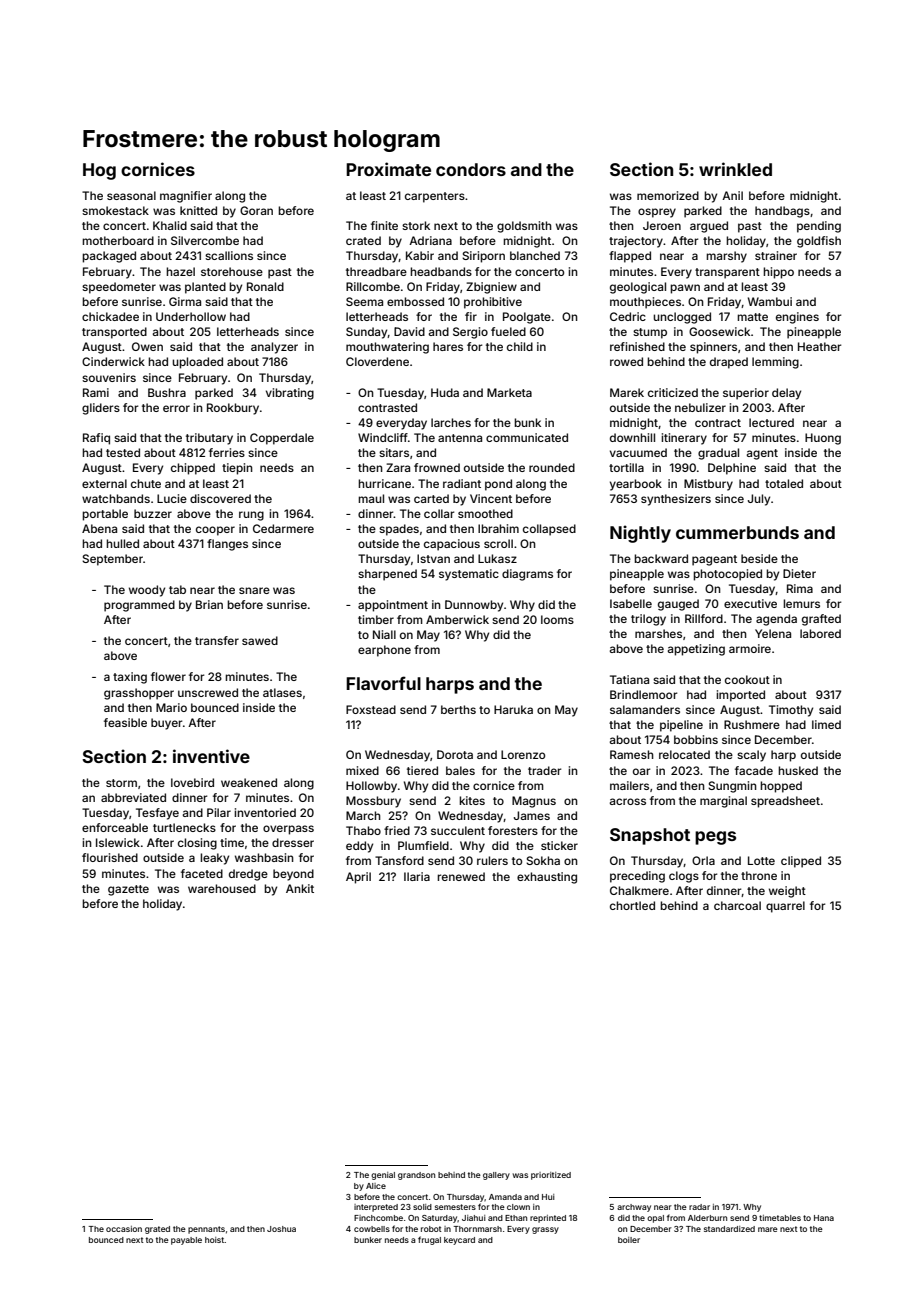 The width and height of the image is (924, 1308). I want to click on occasion, so click(124, 1229).
